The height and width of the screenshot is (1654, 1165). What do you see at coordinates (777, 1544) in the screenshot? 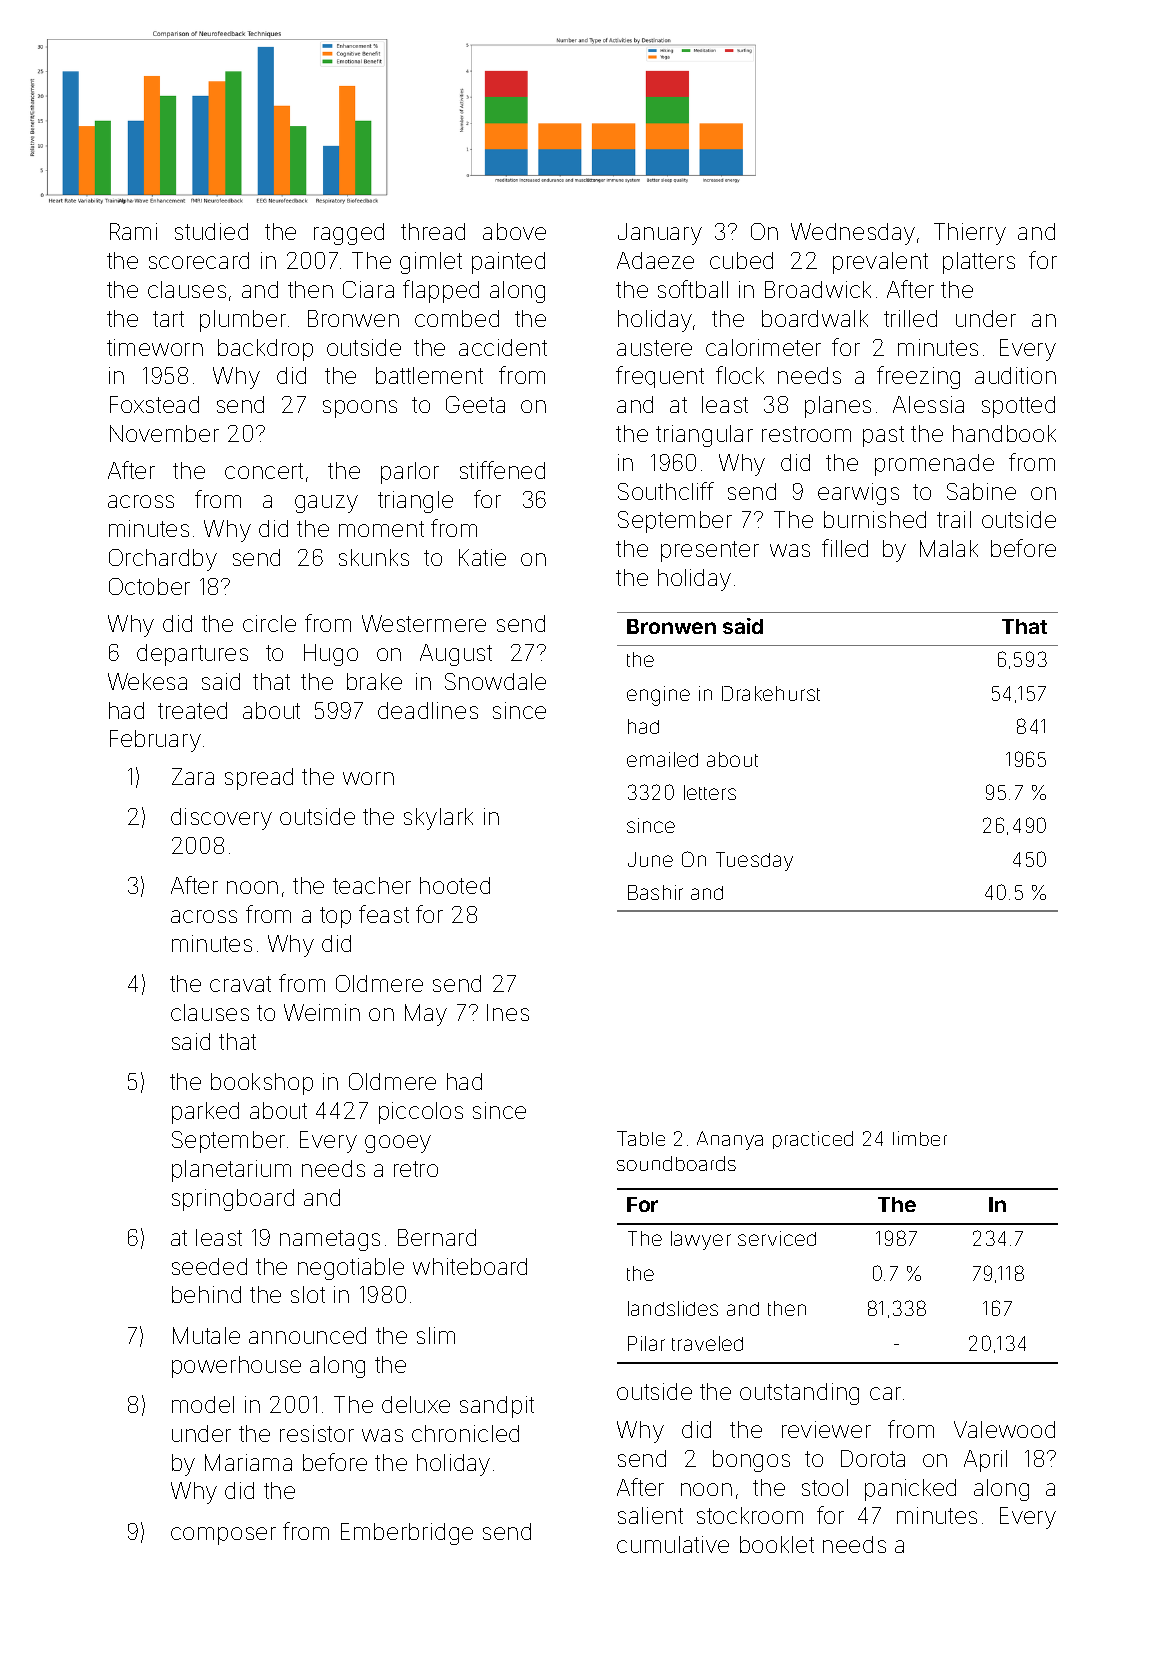
I see `booklet` at bounding box center [777, 1544].
